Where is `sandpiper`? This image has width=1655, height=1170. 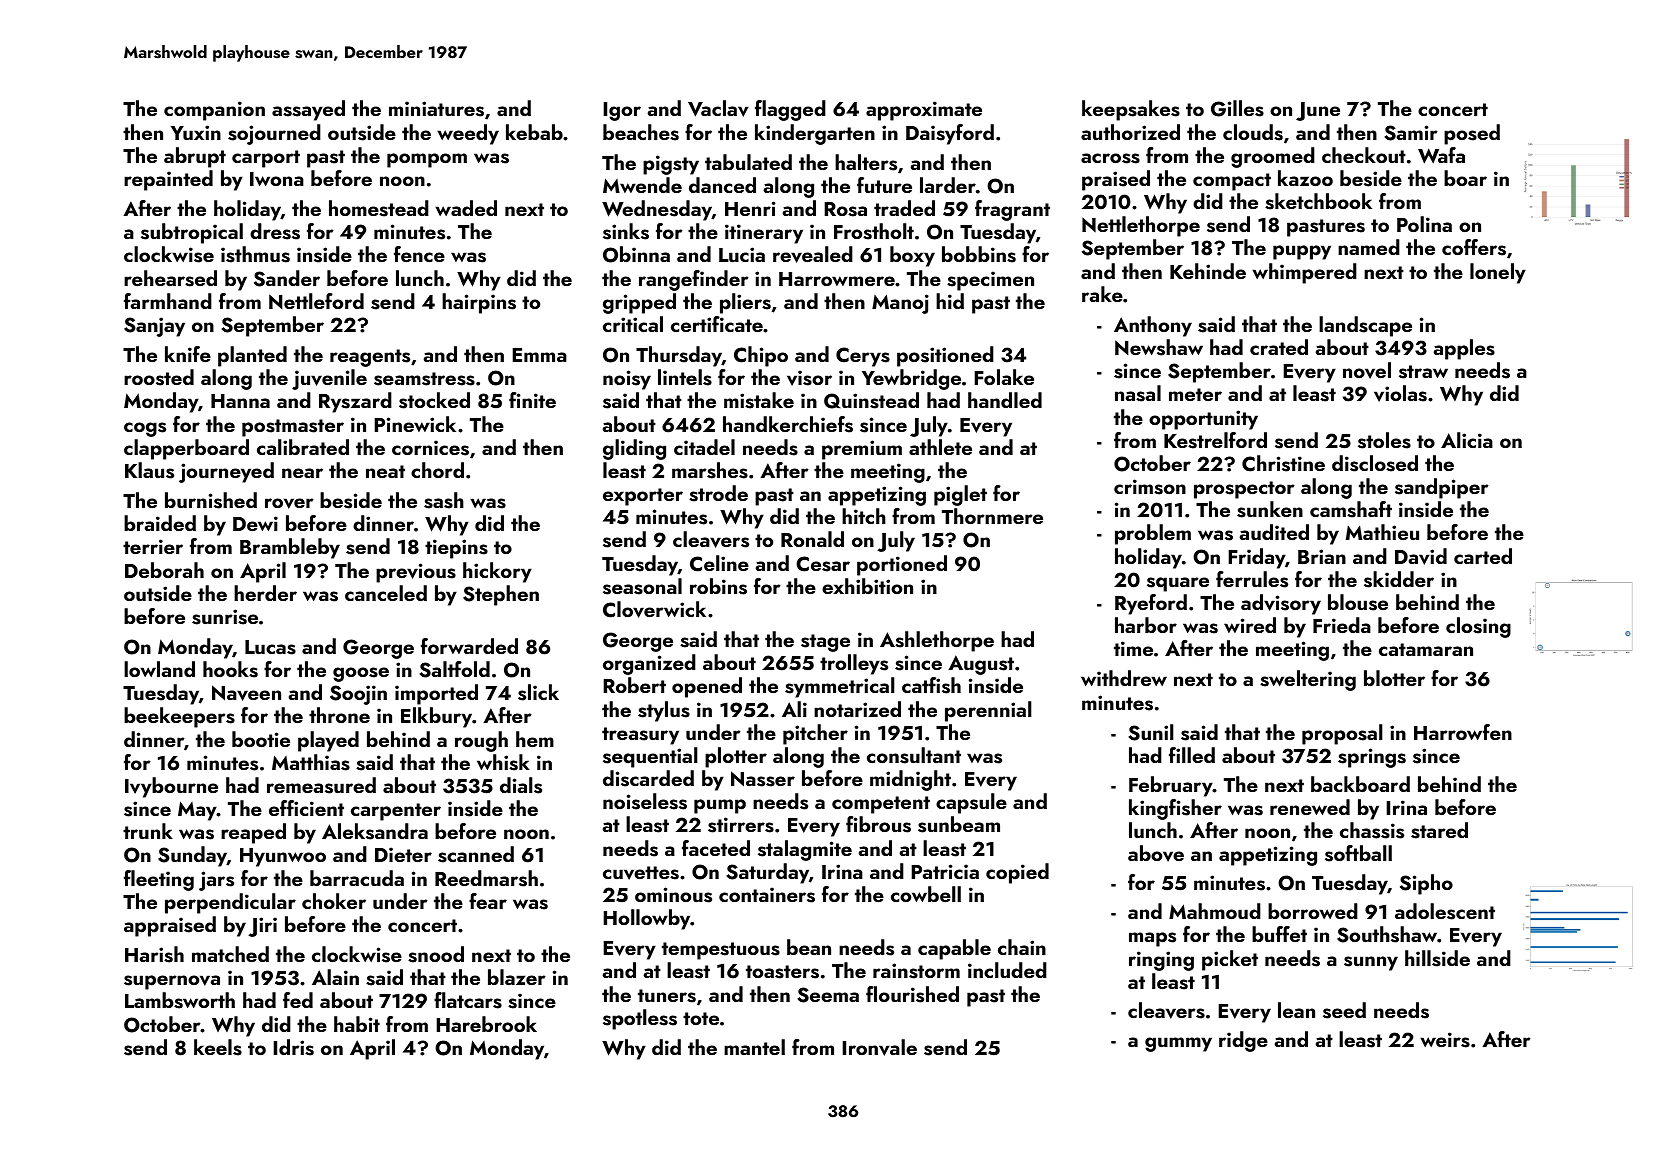 sandpiper is located at coordinates (1442, 488).
